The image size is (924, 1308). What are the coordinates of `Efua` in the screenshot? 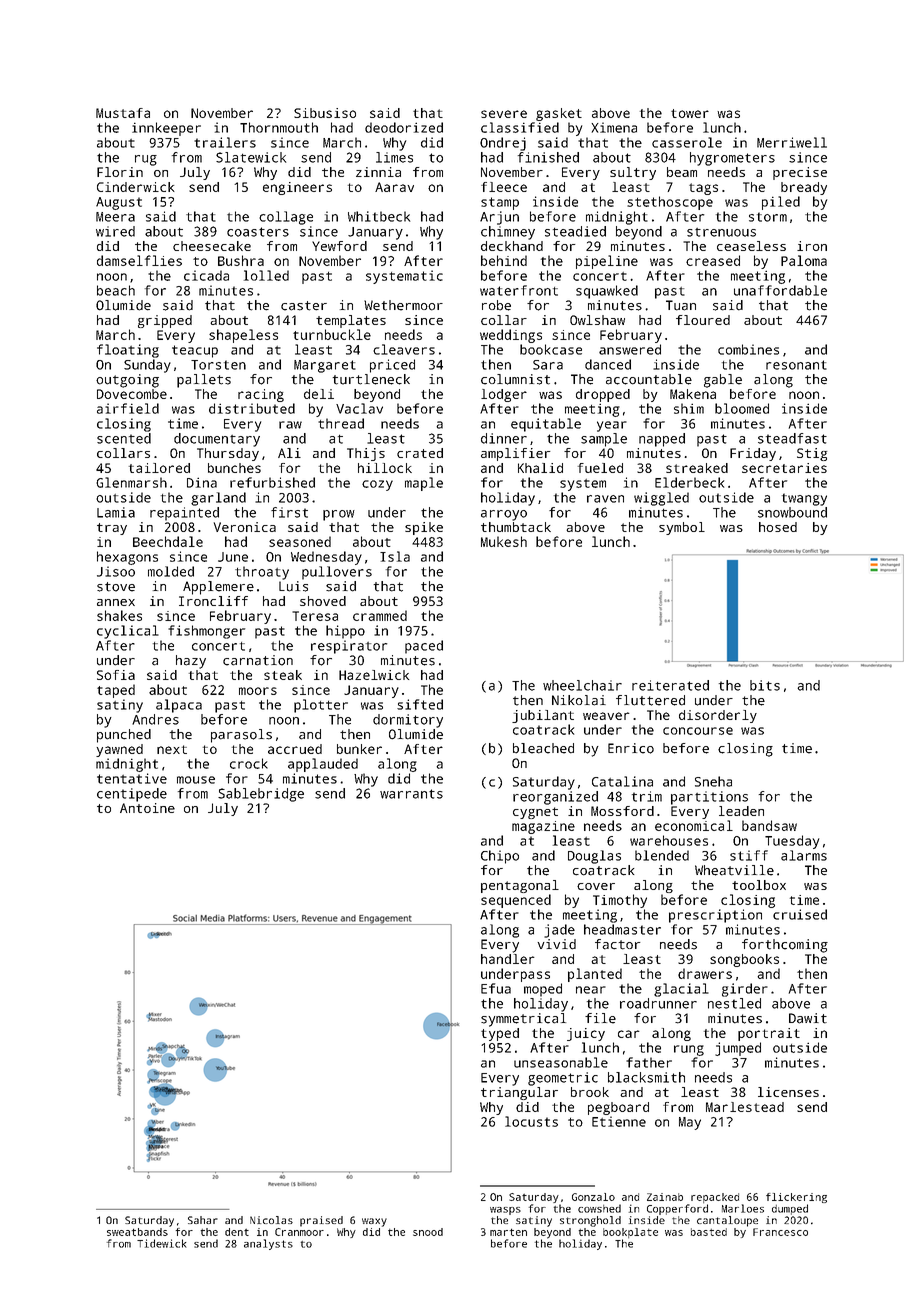 It's located at (496, 988).
